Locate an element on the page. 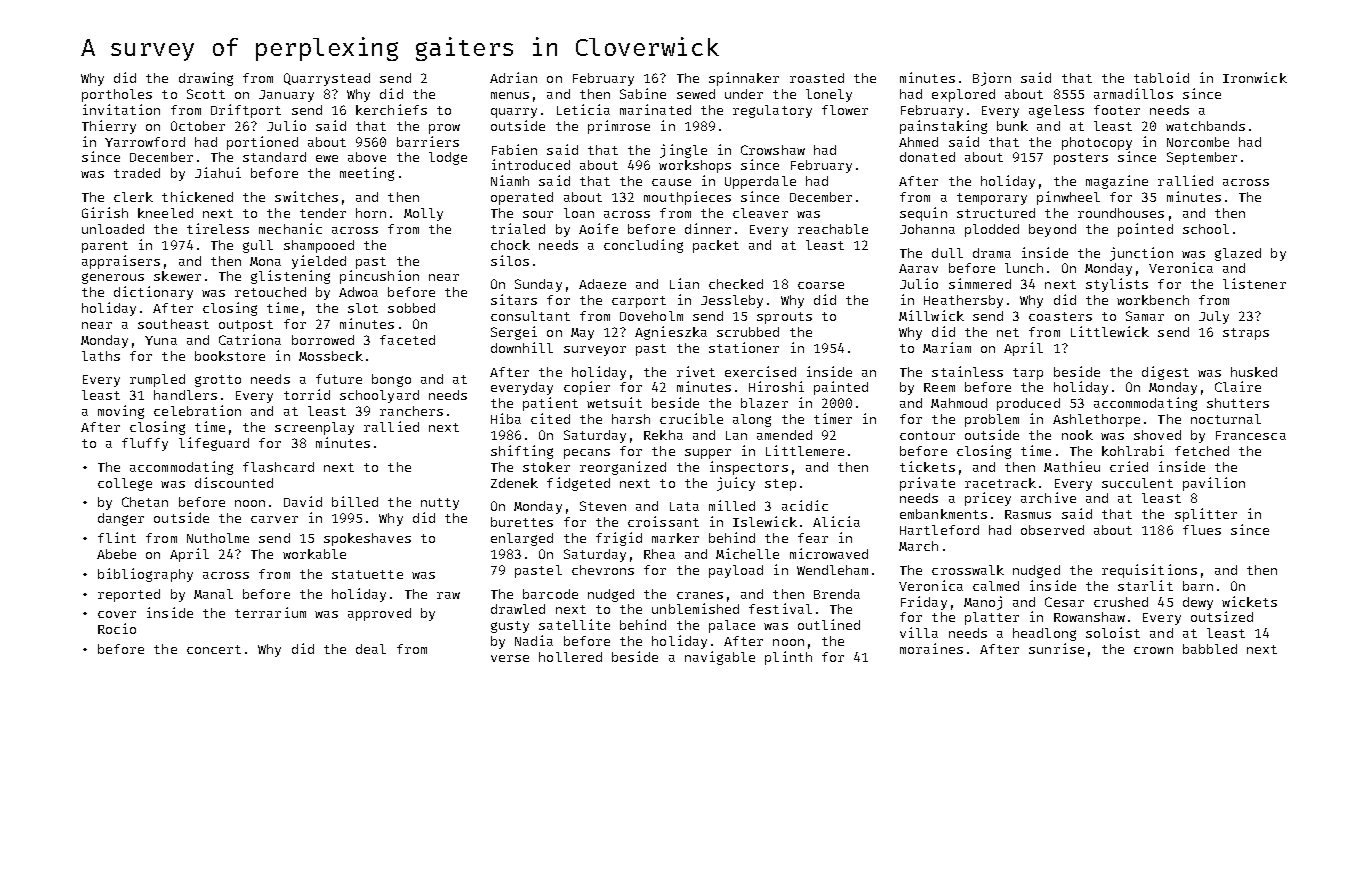 This image has height=887, width=1372. silos is located at coordinates (510, 260).
